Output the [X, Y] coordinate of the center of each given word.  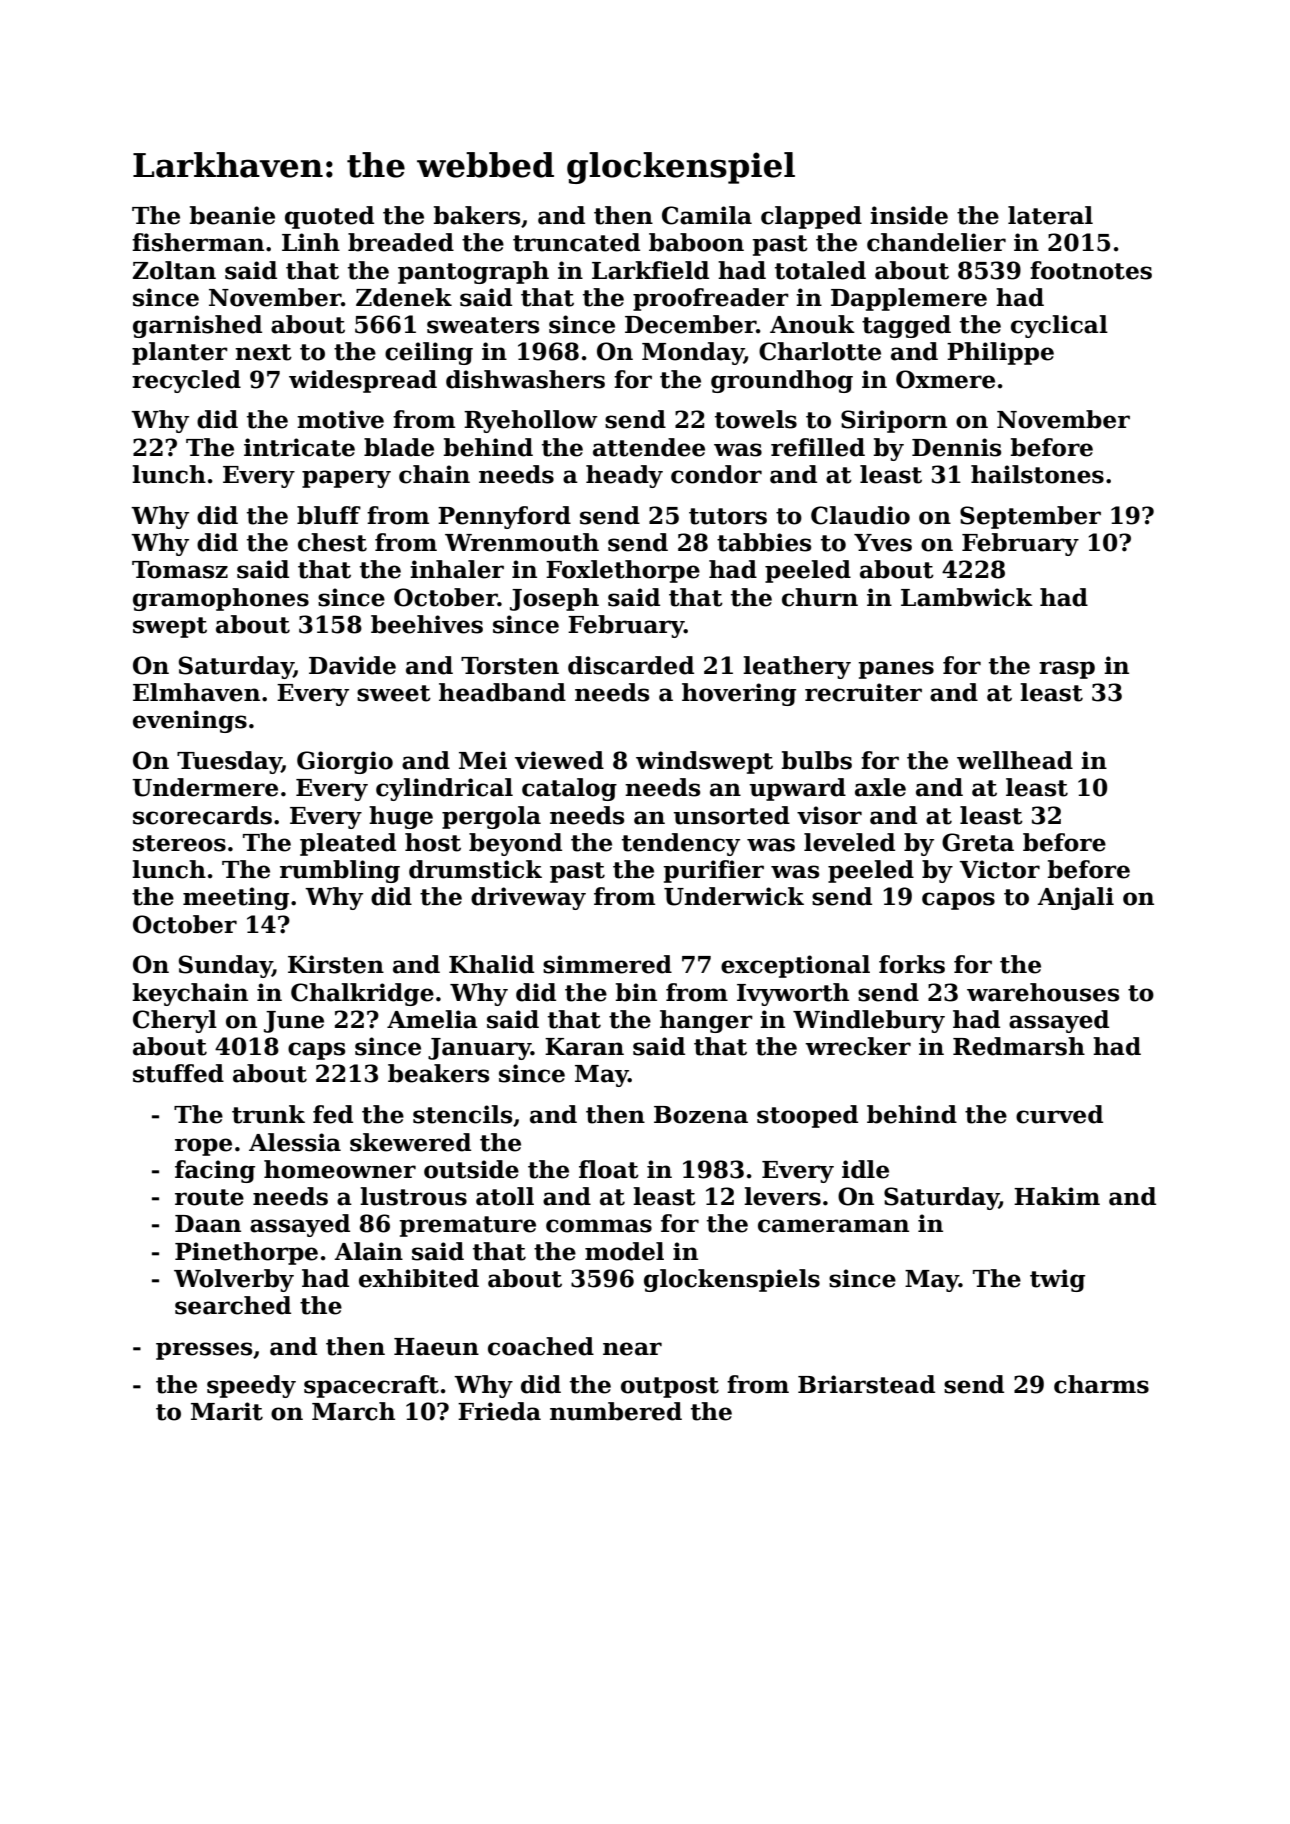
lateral [1050, 215]
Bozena [701, 1115]
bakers [477, 215]
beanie [232, 215]
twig [1057, 1280]
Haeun [436, 1347]
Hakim [1057, 1196]
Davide [352, 665]
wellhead [1015, 760]
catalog [569, 789]
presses [204, 1351]
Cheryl [175, 1021]
